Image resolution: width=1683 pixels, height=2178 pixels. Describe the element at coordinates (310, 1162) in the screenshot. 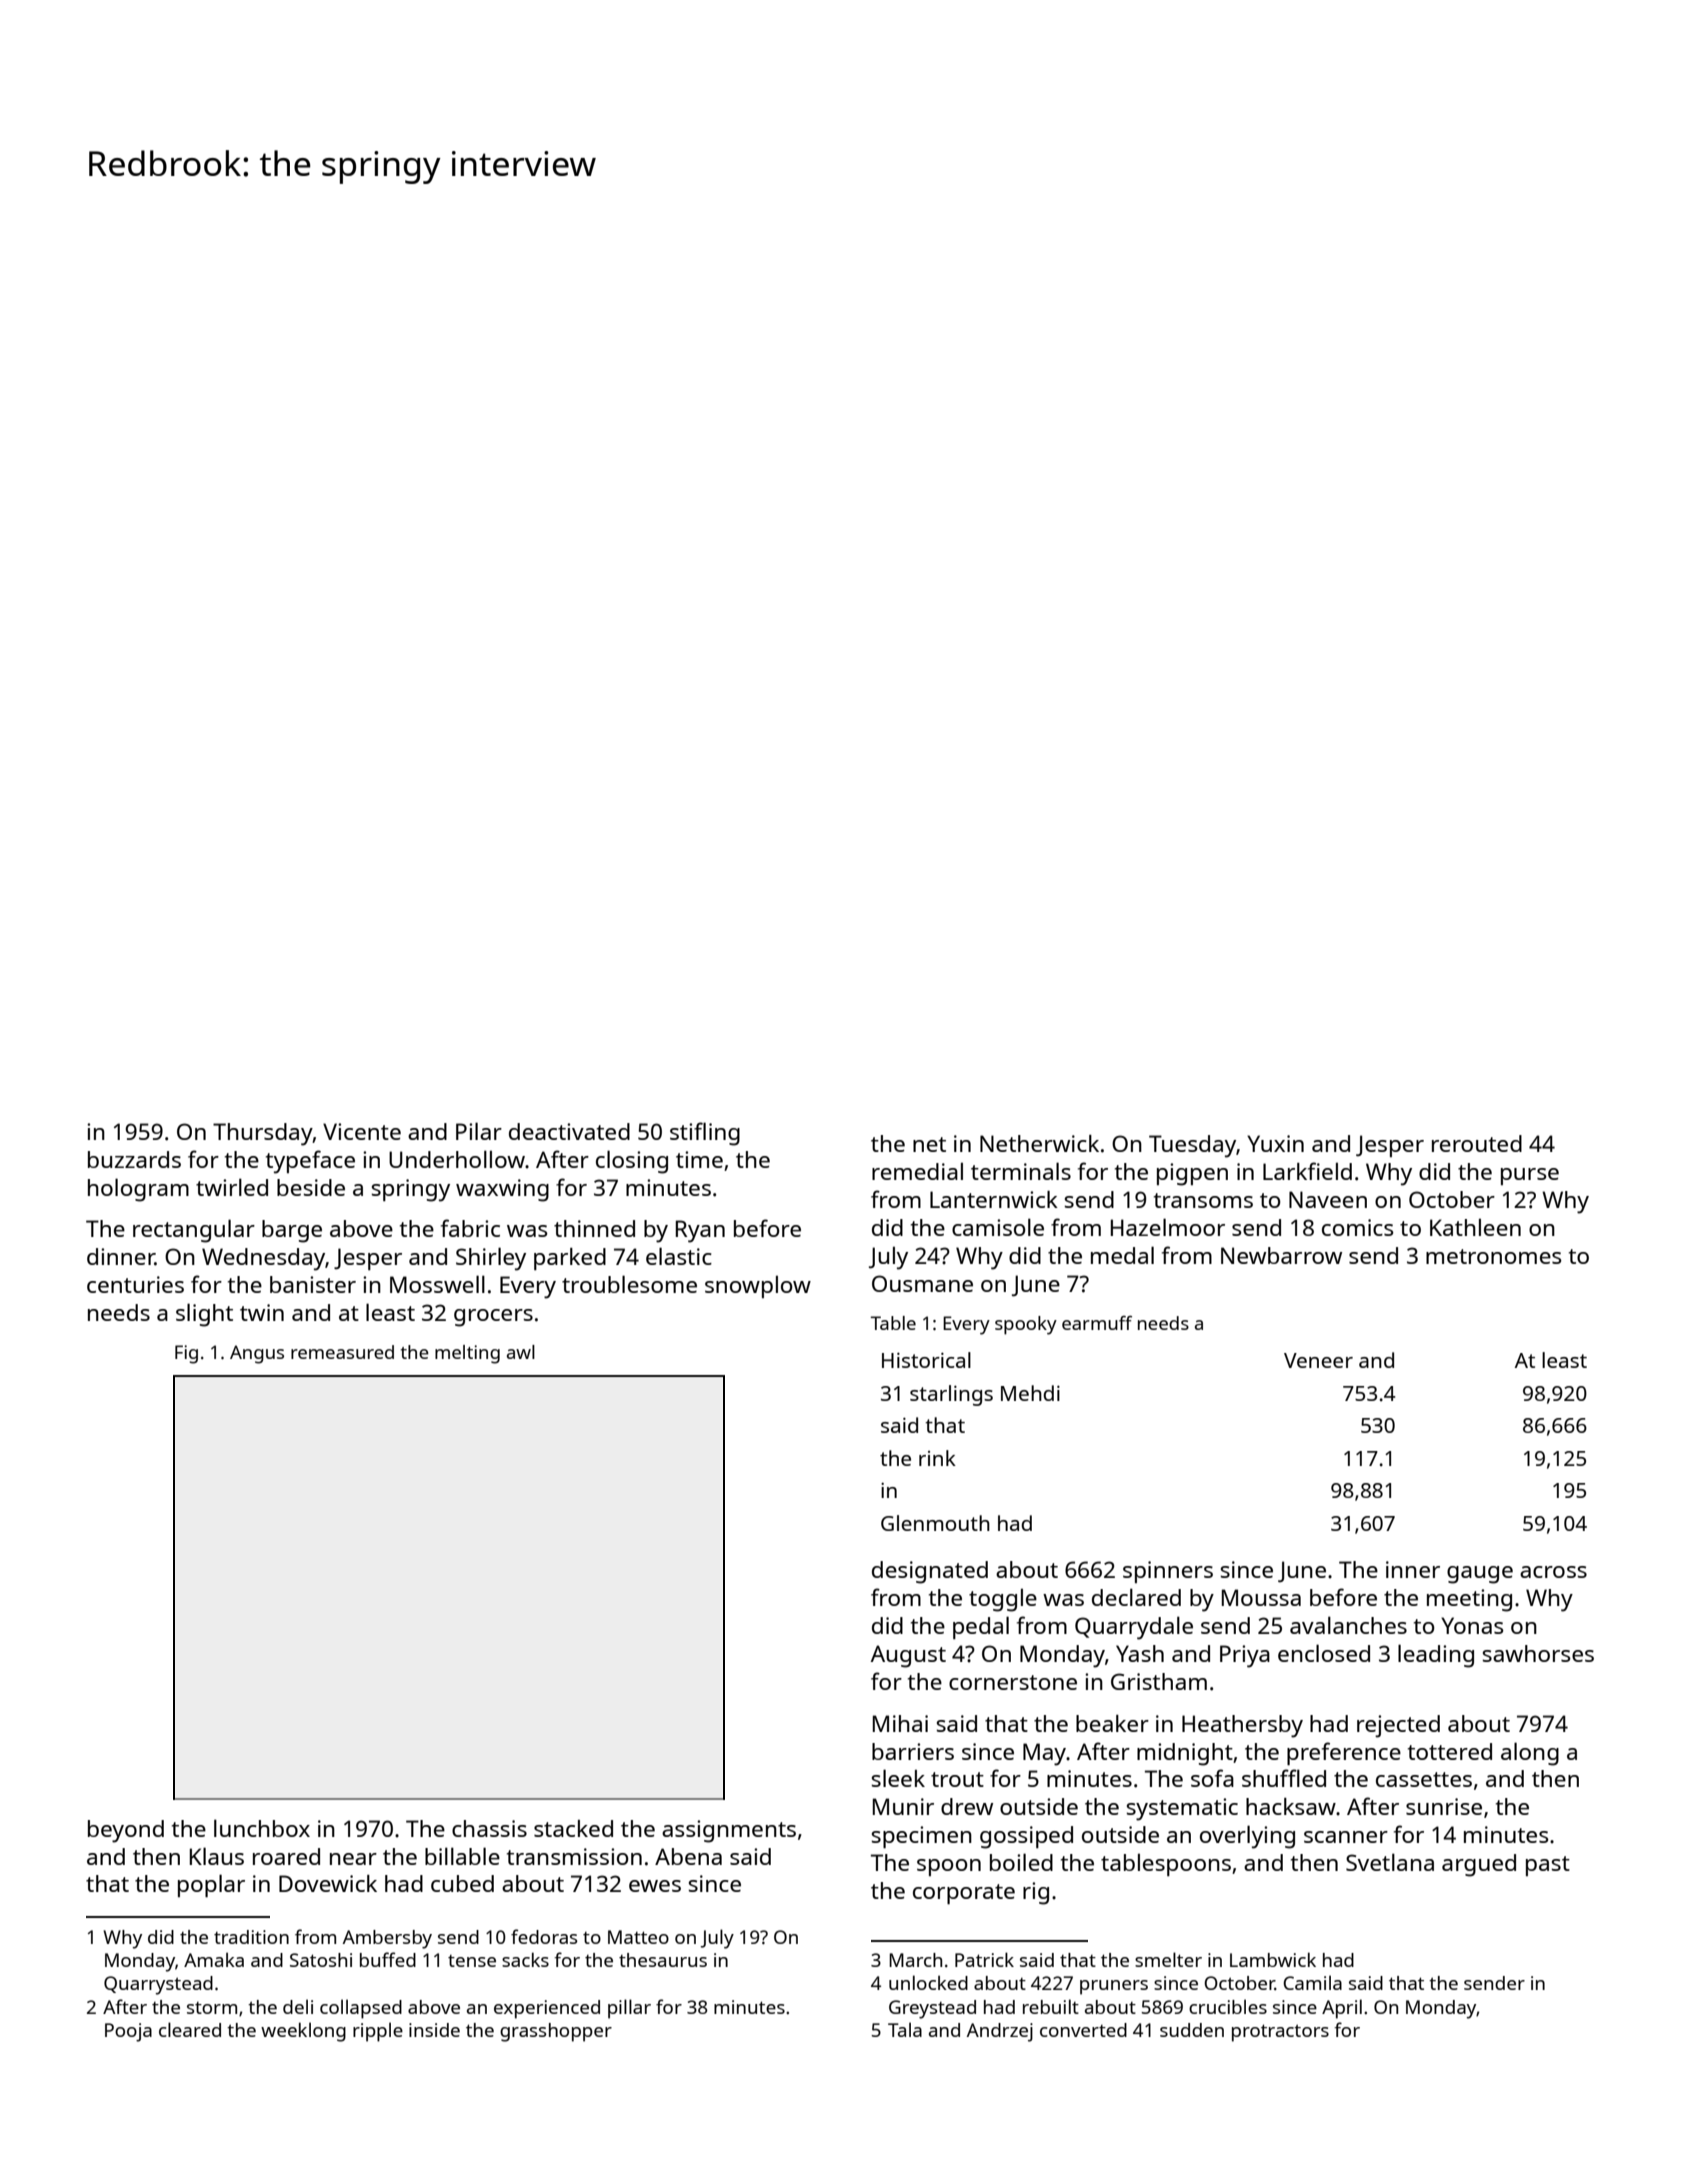

I see `typeface` at that location.
